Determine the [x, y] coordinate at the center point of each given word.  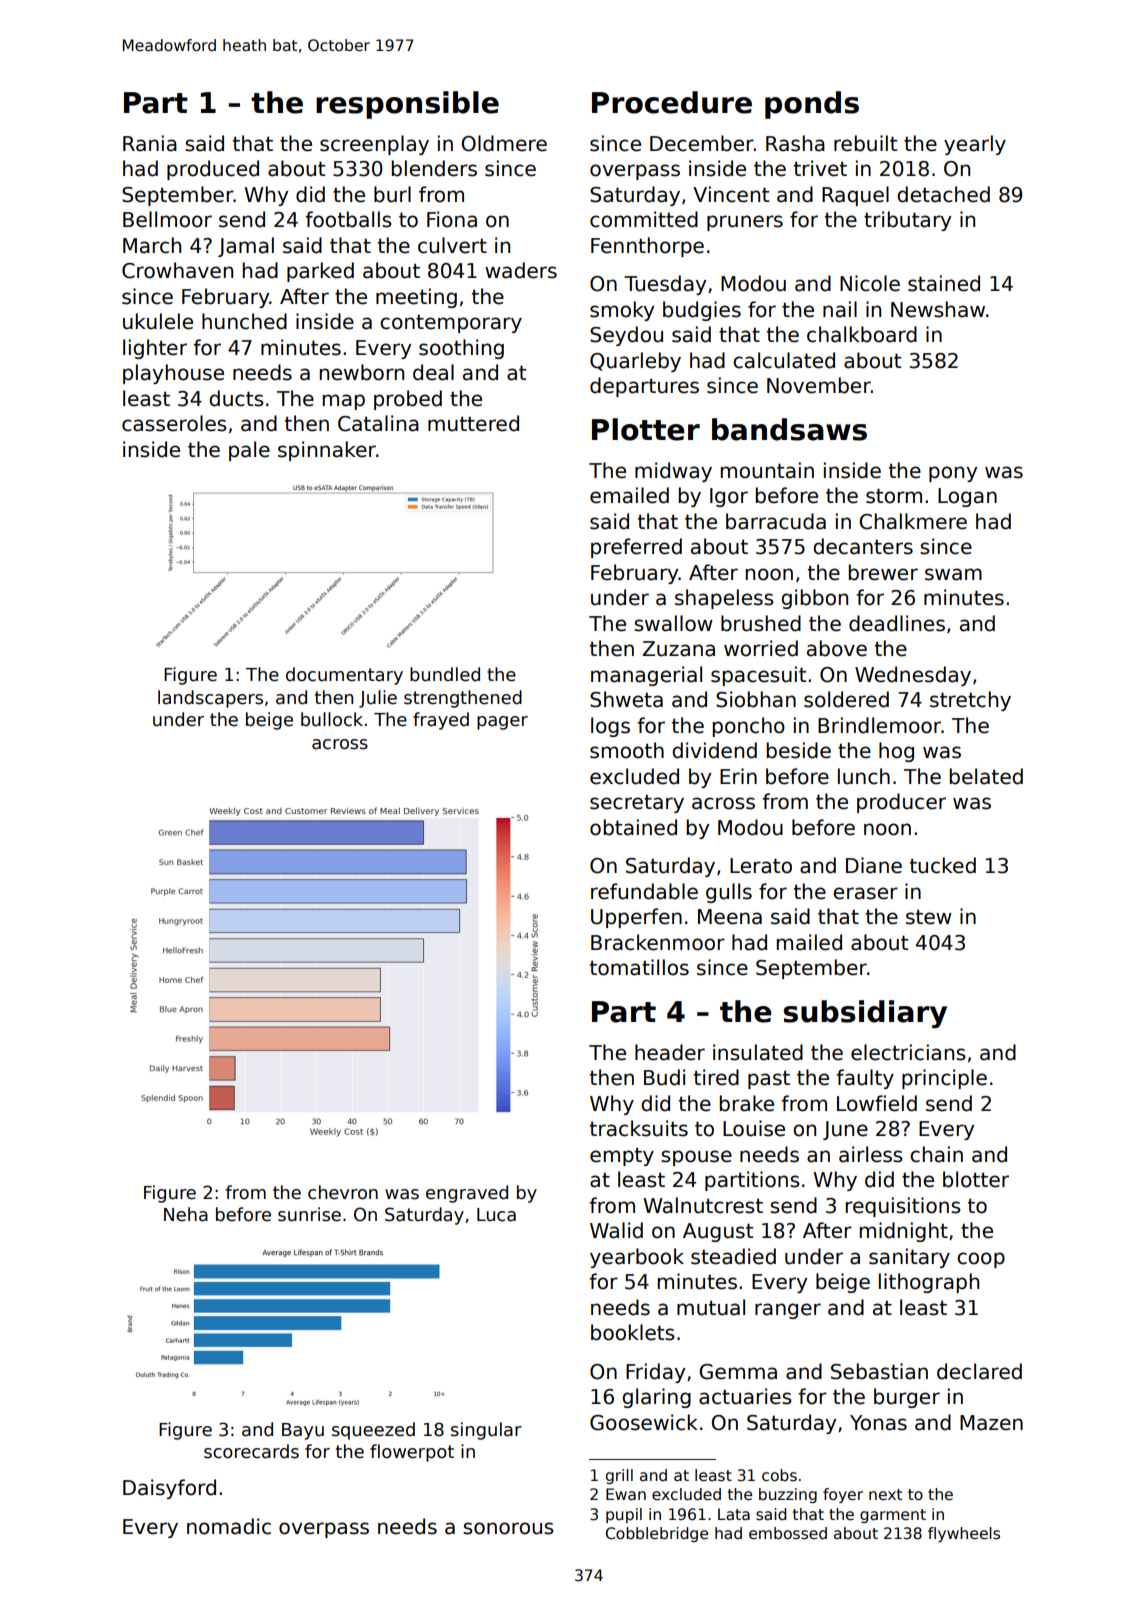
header [670, 1052]
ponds [812, 105]
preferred [636, 548]
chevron [343, 1192]
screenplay [374, 145]
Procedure [672, 102]
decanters [863, 546]
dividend [714, 750]
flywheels [964, 1534]
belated [986, 776]
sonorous [508, 1528]
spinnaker [327, 451]
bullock [332, 719]
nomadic [229, 1526]
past [769, 1080]
